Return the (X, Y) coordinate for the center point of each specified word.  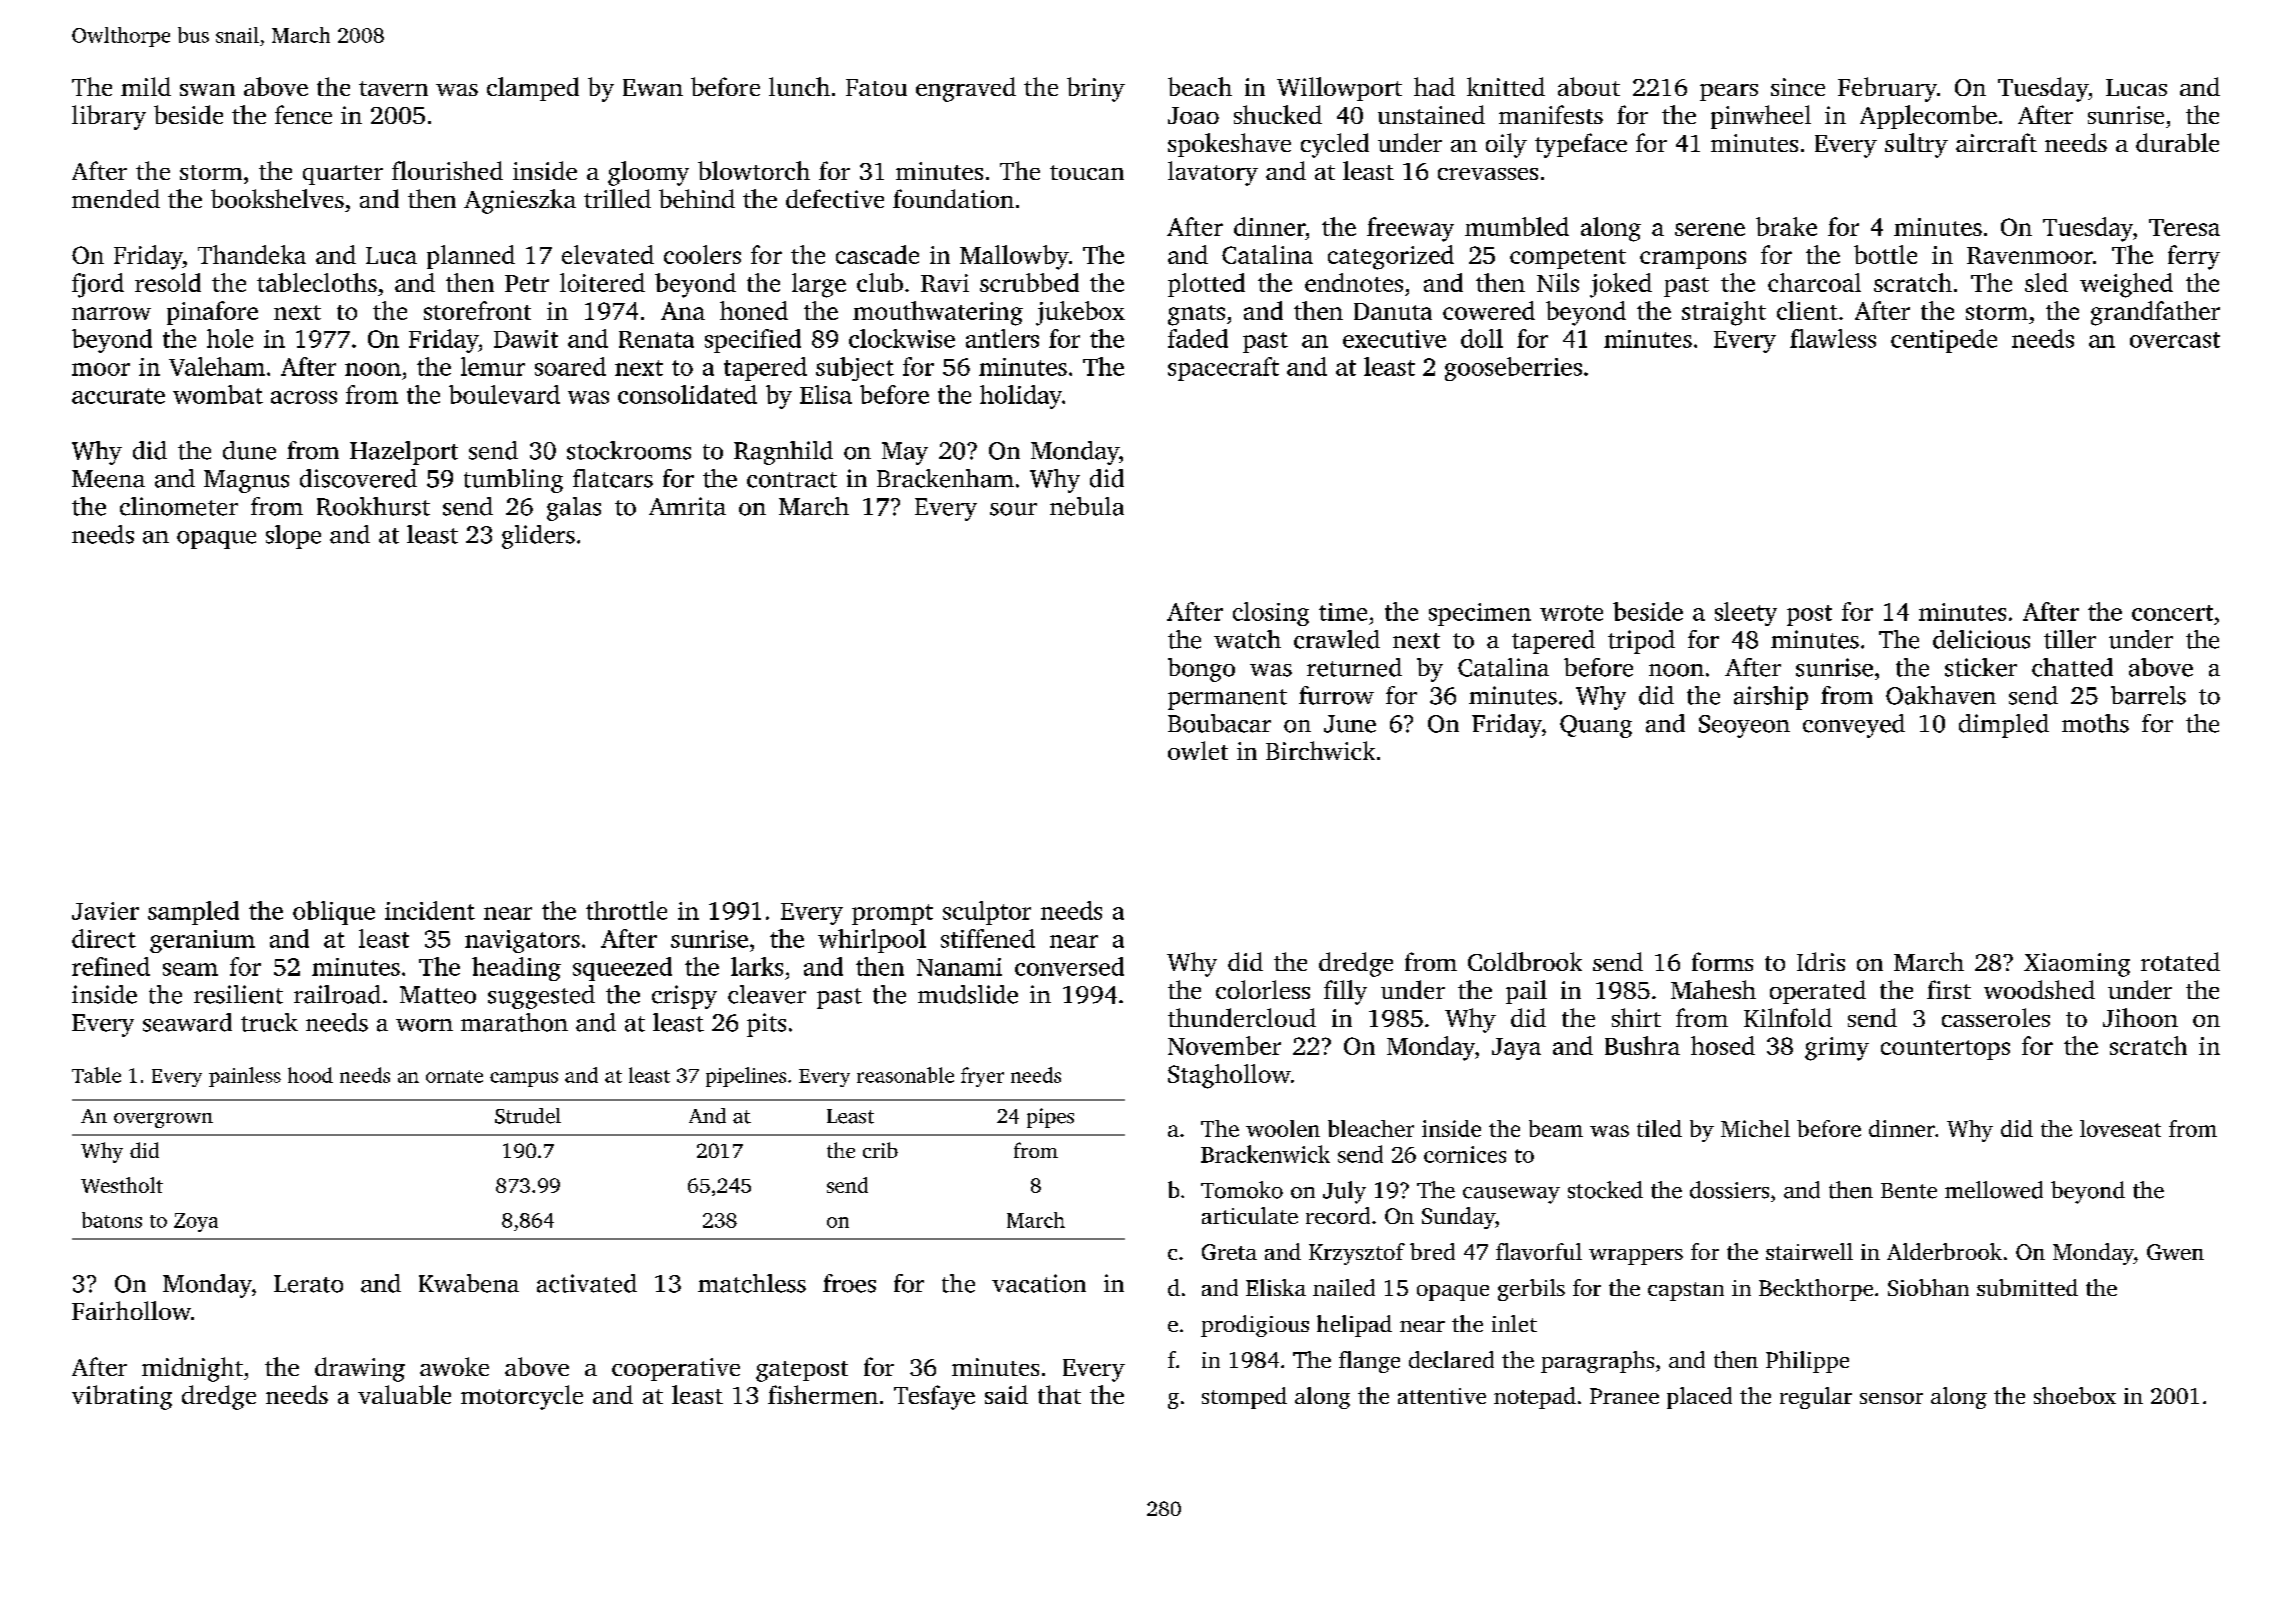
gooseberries (1513, 369)
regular (1816, 1398)
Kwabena (469, 1283)
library (109, 117)
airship (1771, 698)
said (1006, 1394)
